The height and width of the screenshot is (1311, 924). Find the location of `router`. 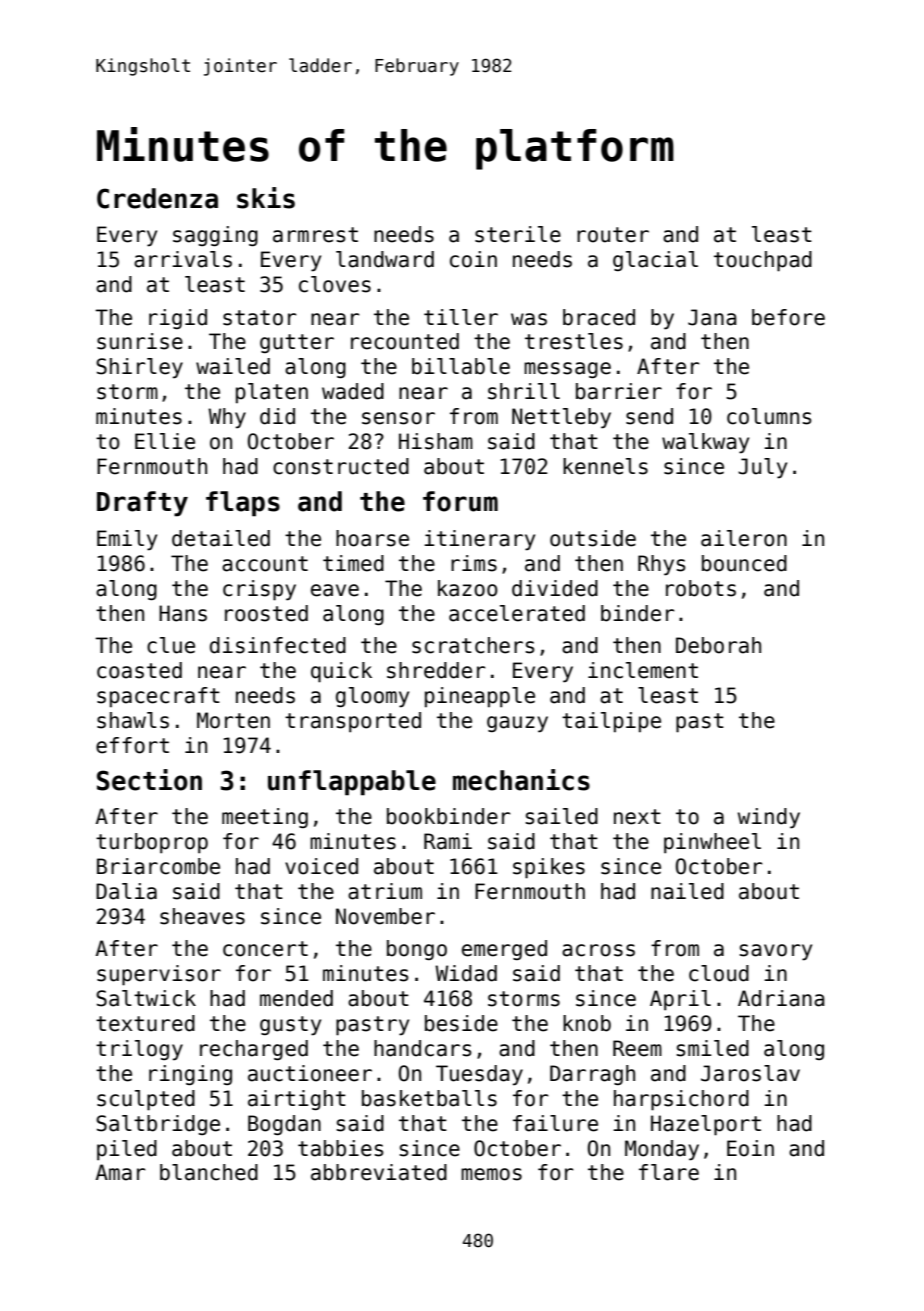

router is located at coordinates (613, 235).
